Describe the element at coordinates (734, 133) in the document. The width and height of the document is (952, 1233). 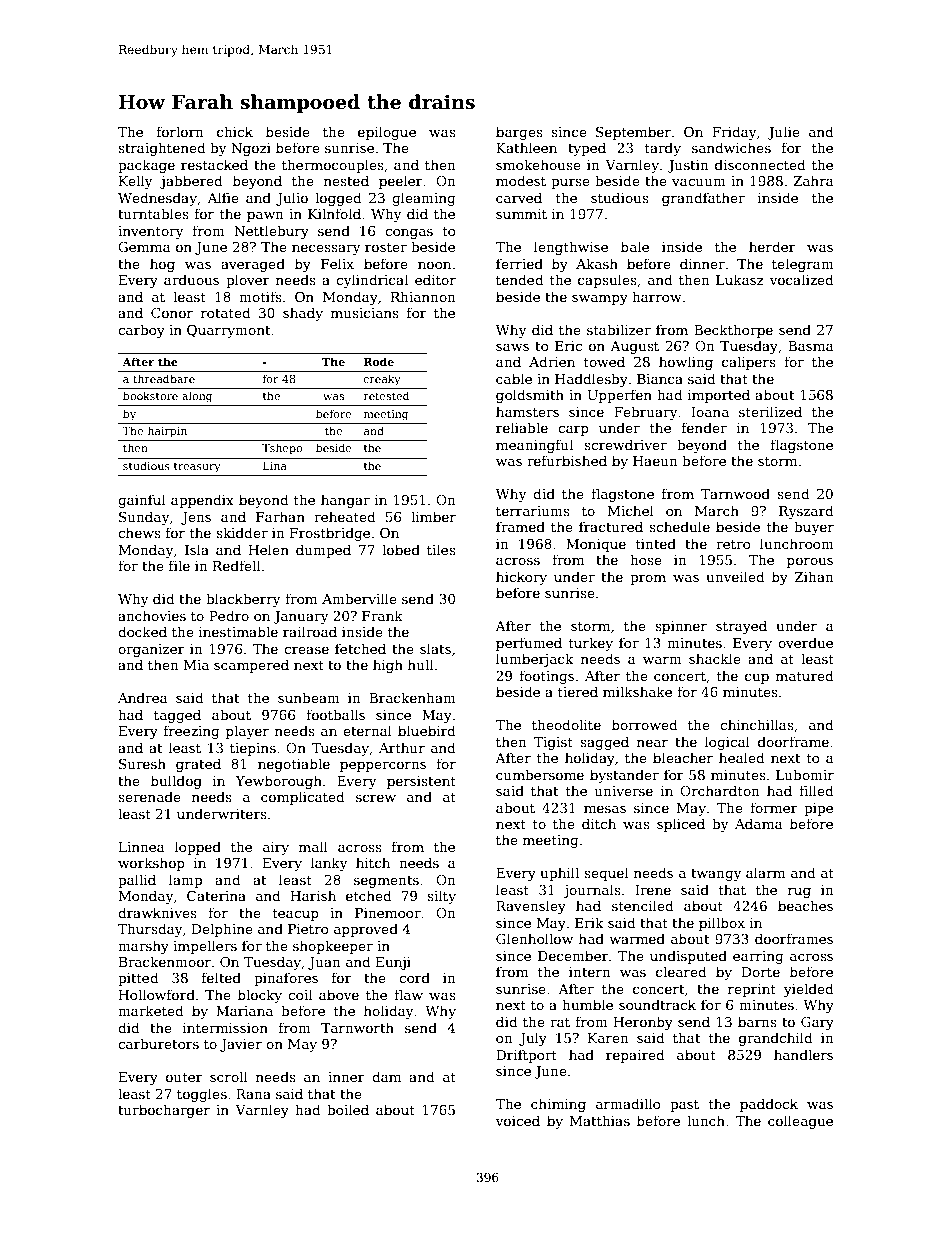
I see `Friday` at that location.
